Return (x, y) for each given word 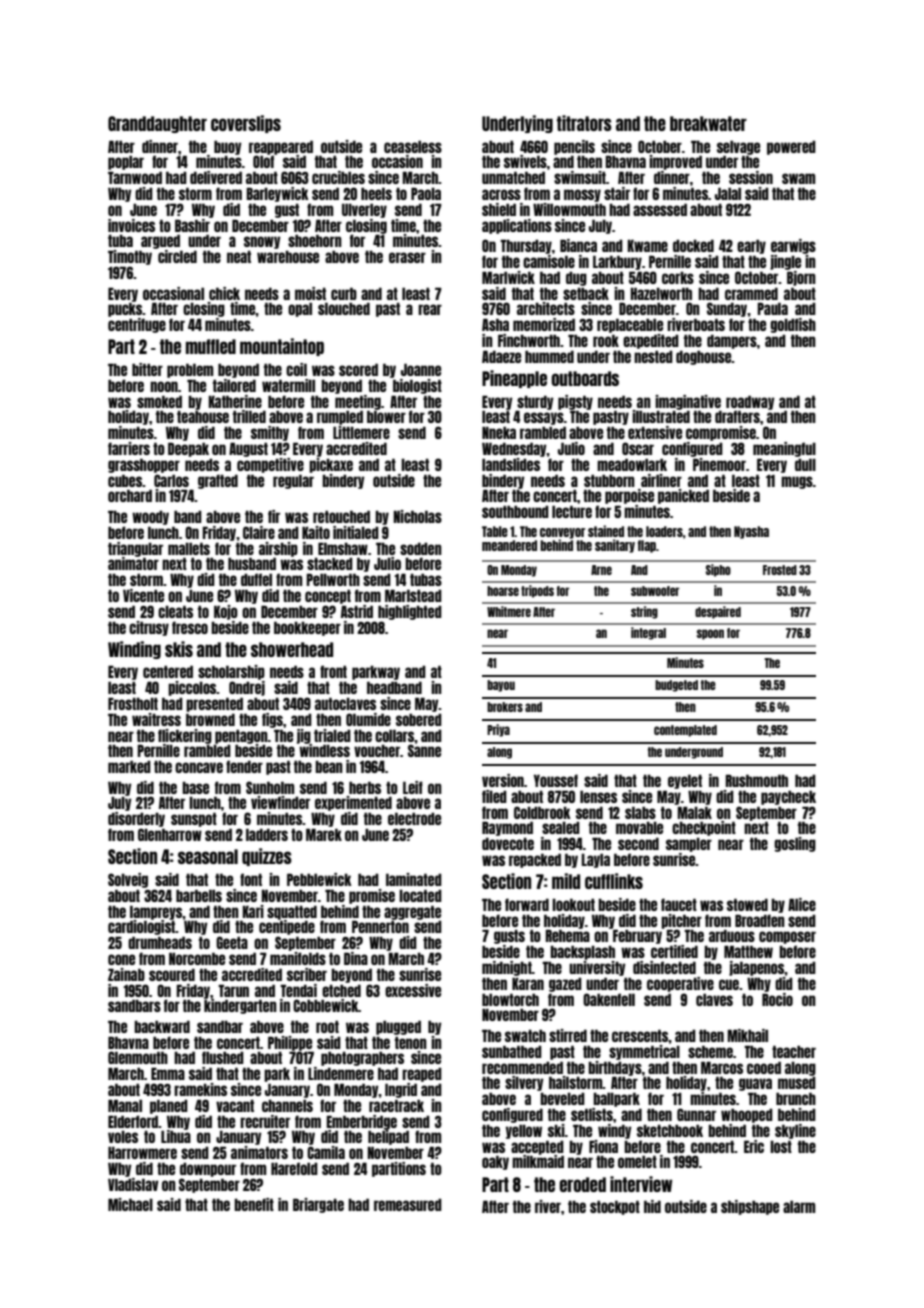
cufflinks (614, 881)
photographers (362, 1058)
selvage (738, 147)
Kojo (226, 612)
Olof (263, 161)
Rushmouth (757, 780)
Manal (125, 1105)
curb (344, 293)
